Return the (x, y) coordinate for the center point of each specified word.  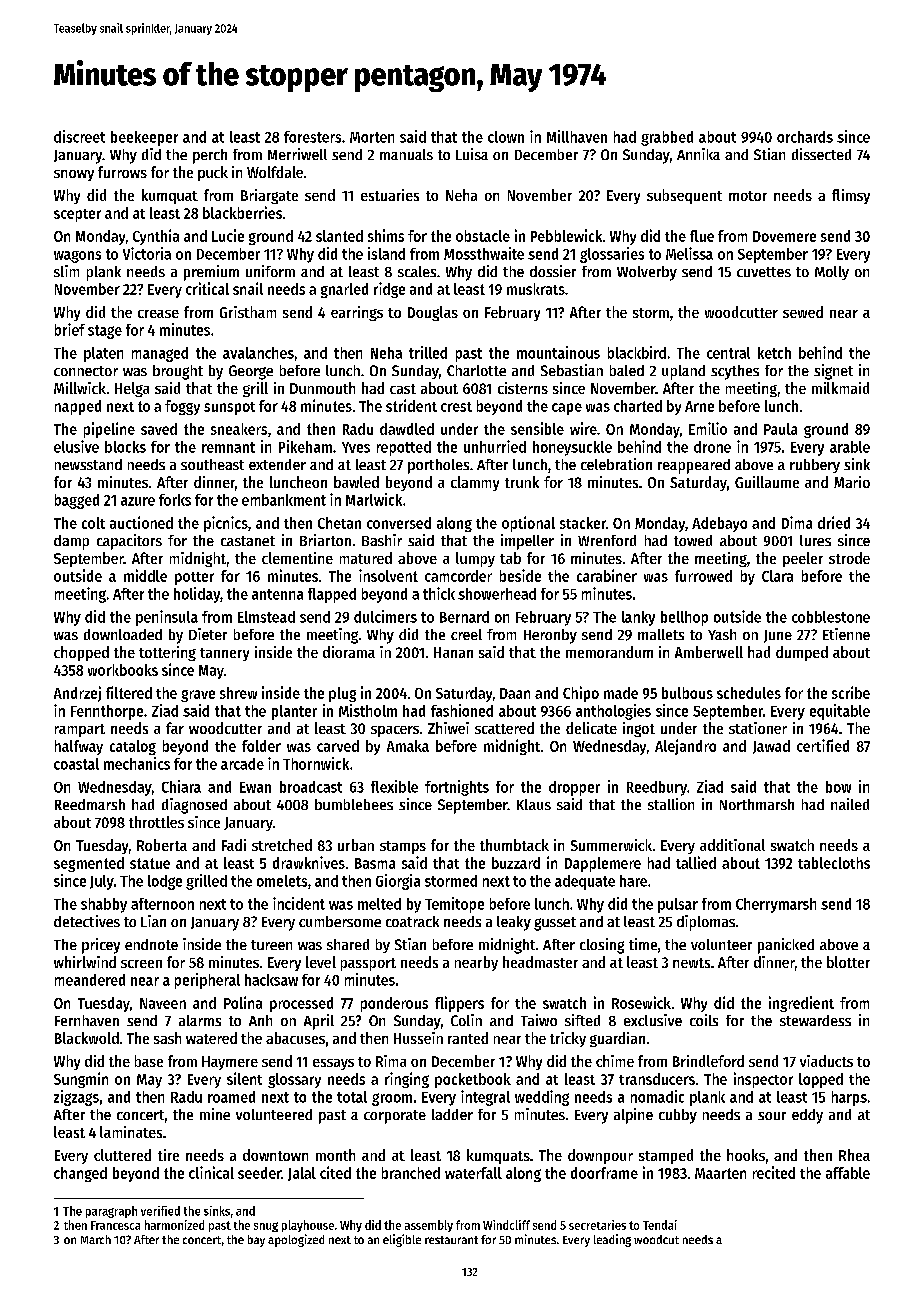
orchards (805, 137)
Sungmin (81, 1080)
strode (849, 558)
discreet (79, 136)
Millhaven (577, 136)
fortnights (457, 788)
